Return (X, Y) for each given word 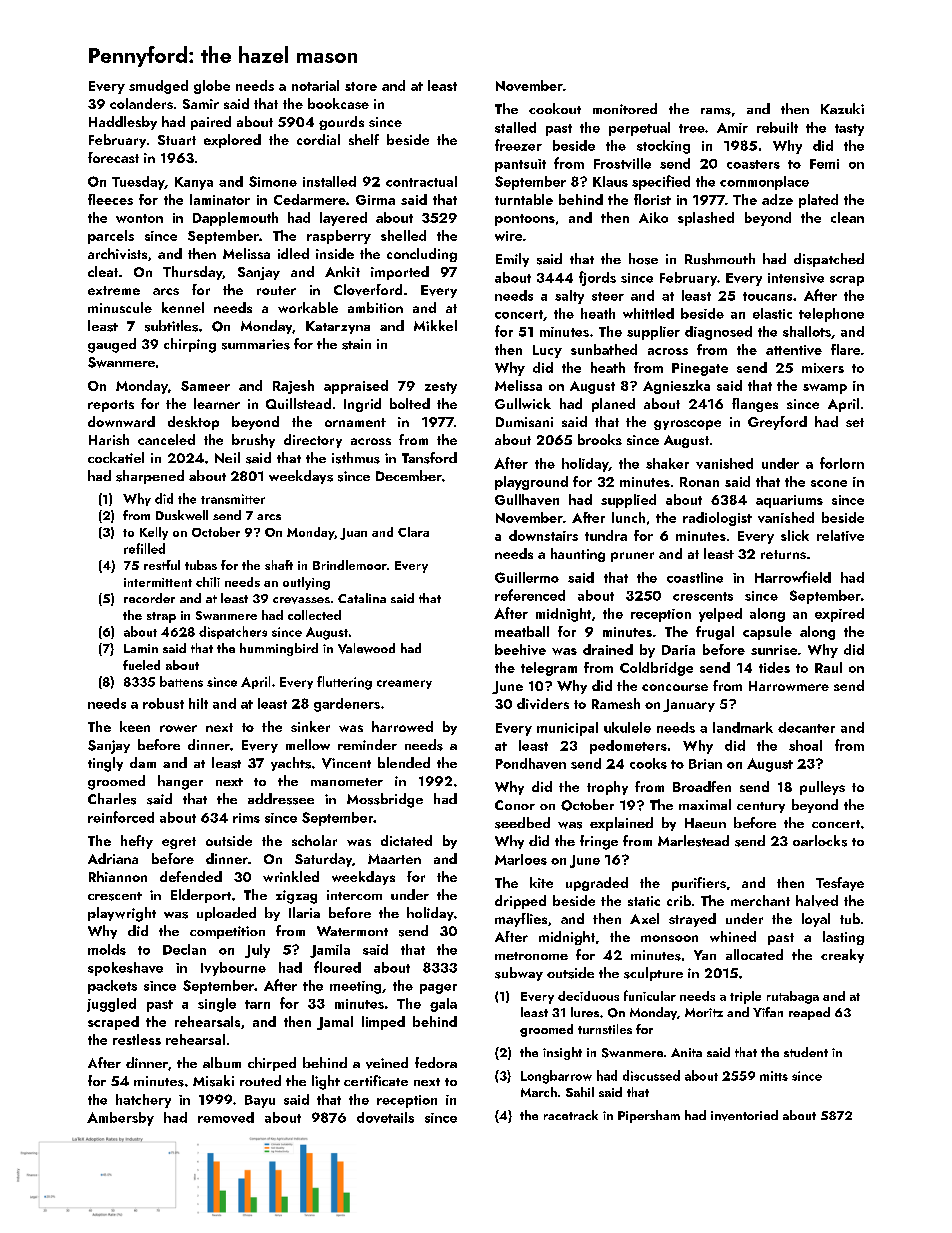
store (361, 86)
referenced (530, 595)
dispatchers (233, 632)
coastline (695, 577)
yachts (291, 764)
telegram (549, 669)
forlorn (842, 463)
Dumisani (524, 422)
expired (839, 615)
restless (137, 1039)
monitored (625, 108)
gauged (112, 345)
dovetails (385, 1117)
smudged (158, 87)
